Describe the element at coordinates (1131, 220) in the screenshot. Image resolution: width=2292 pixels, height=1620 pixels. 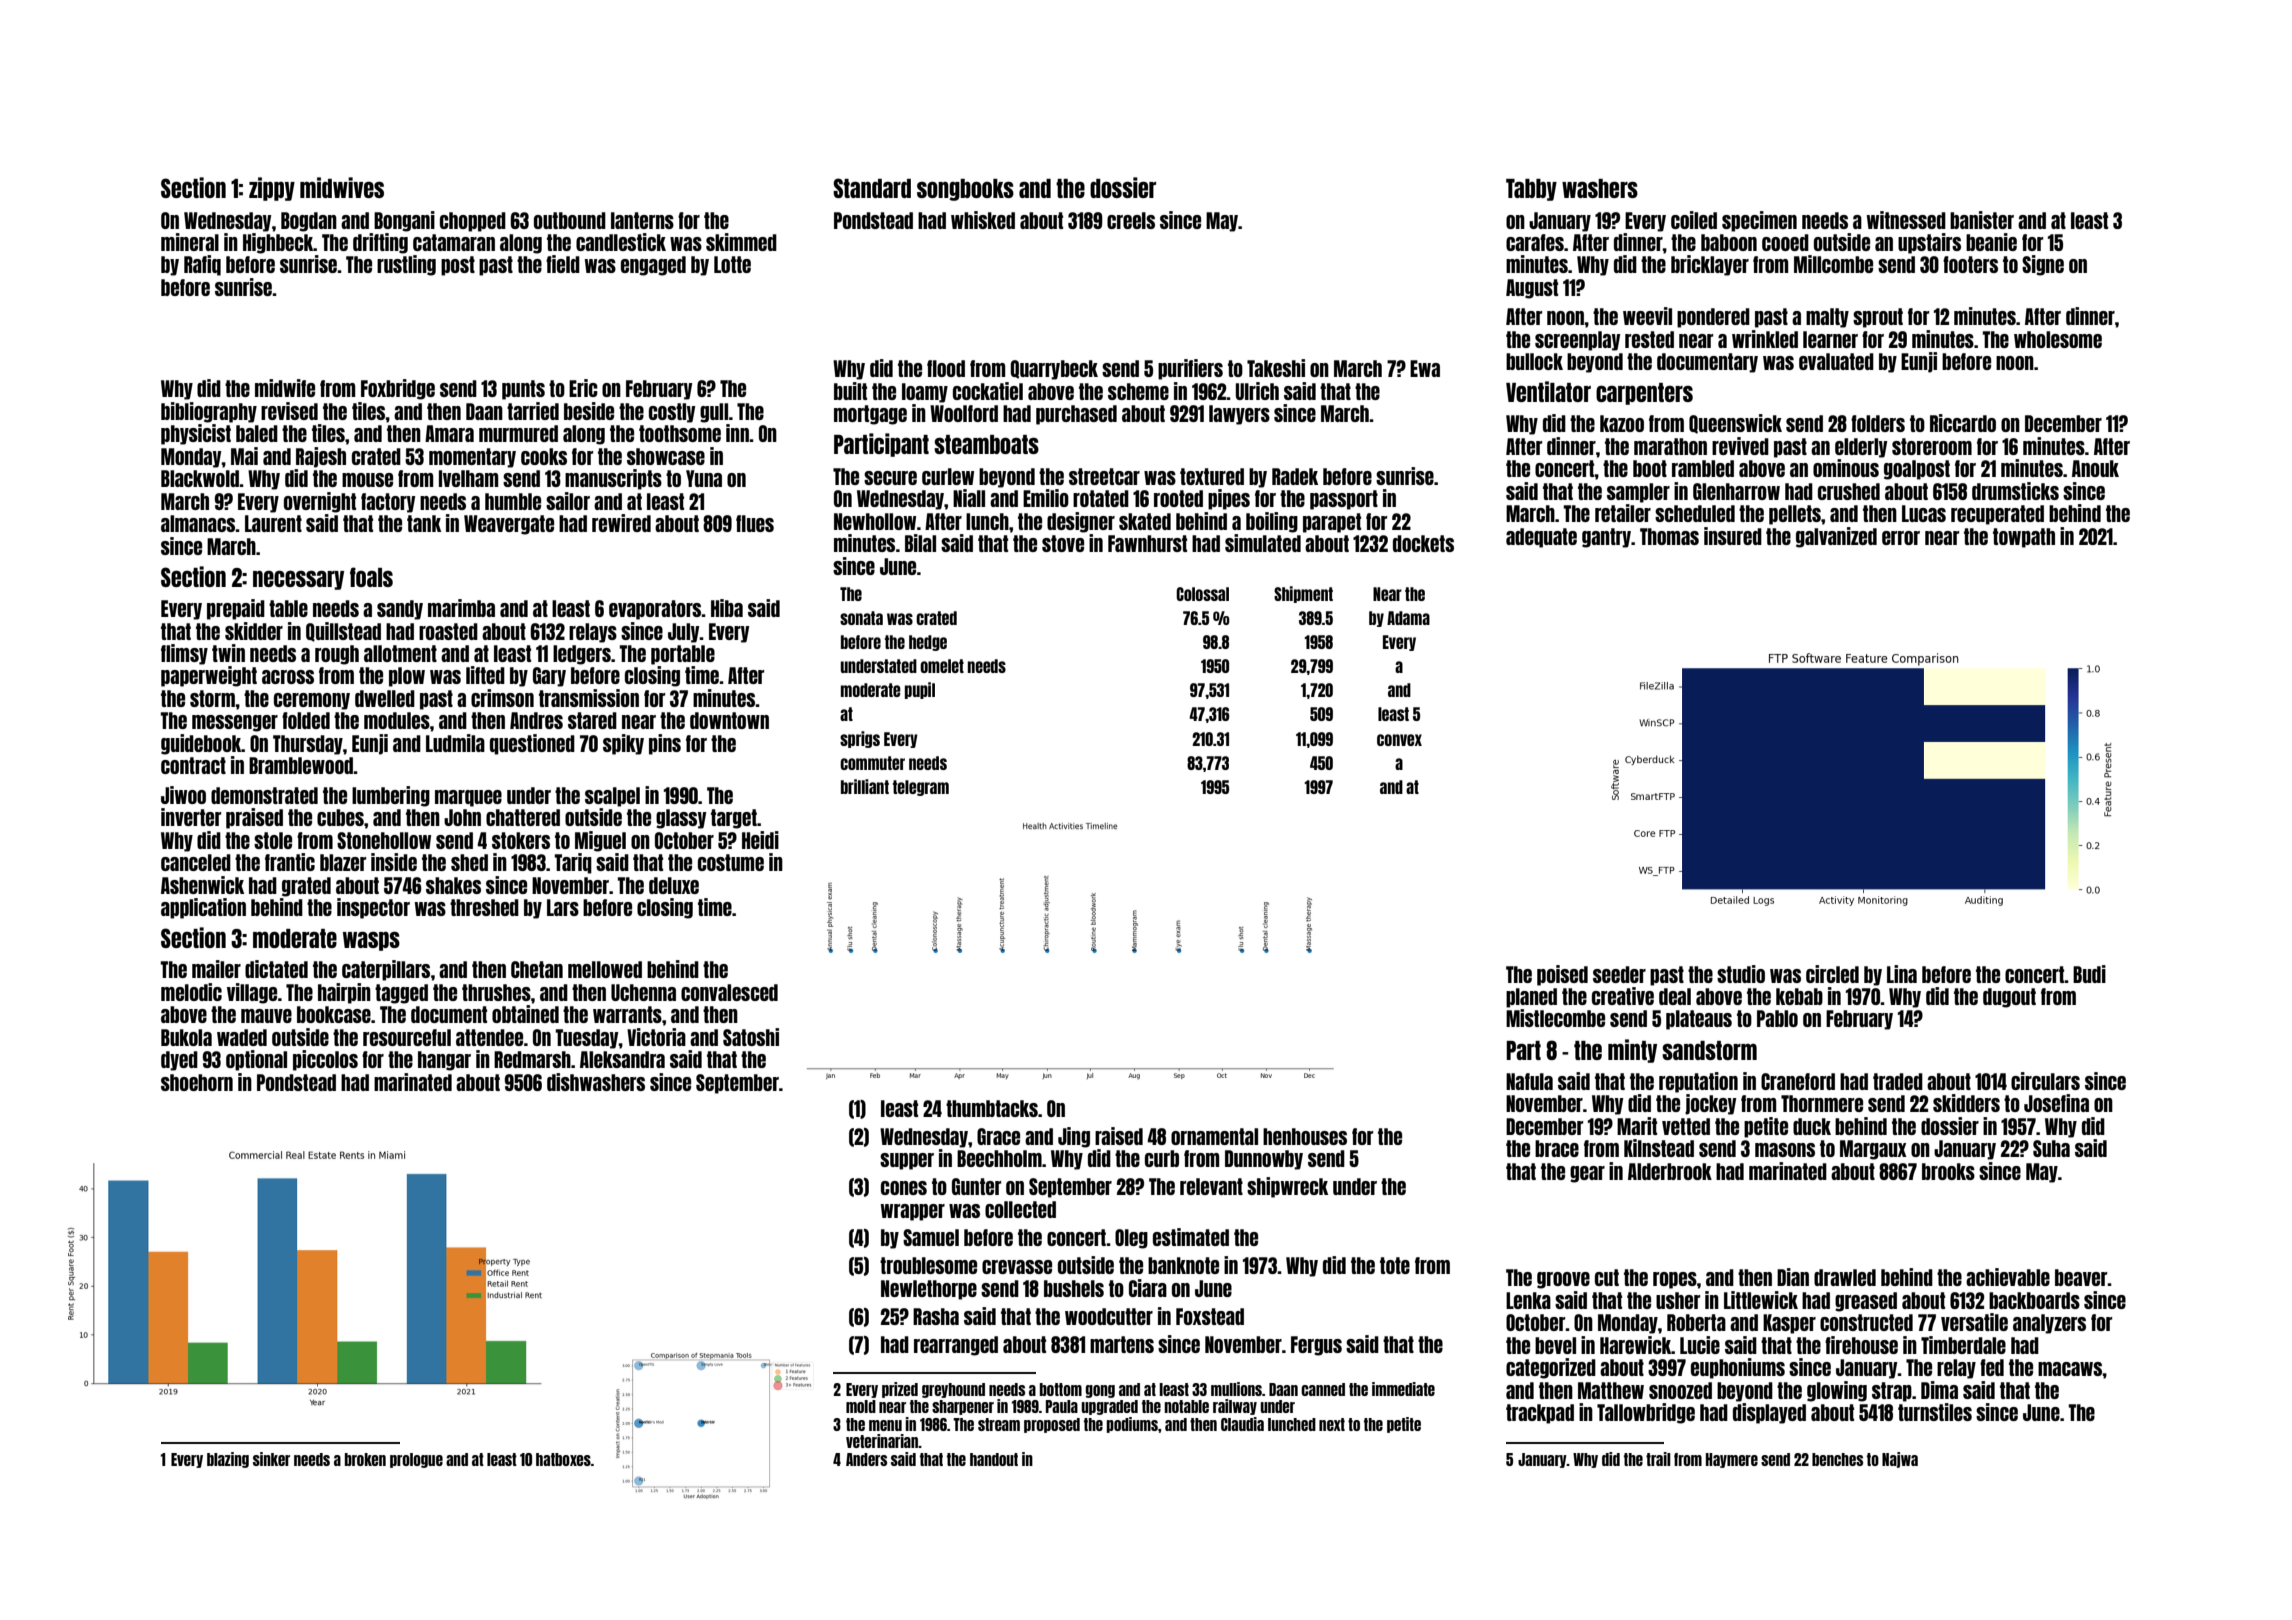
I see `creels` at that location.
